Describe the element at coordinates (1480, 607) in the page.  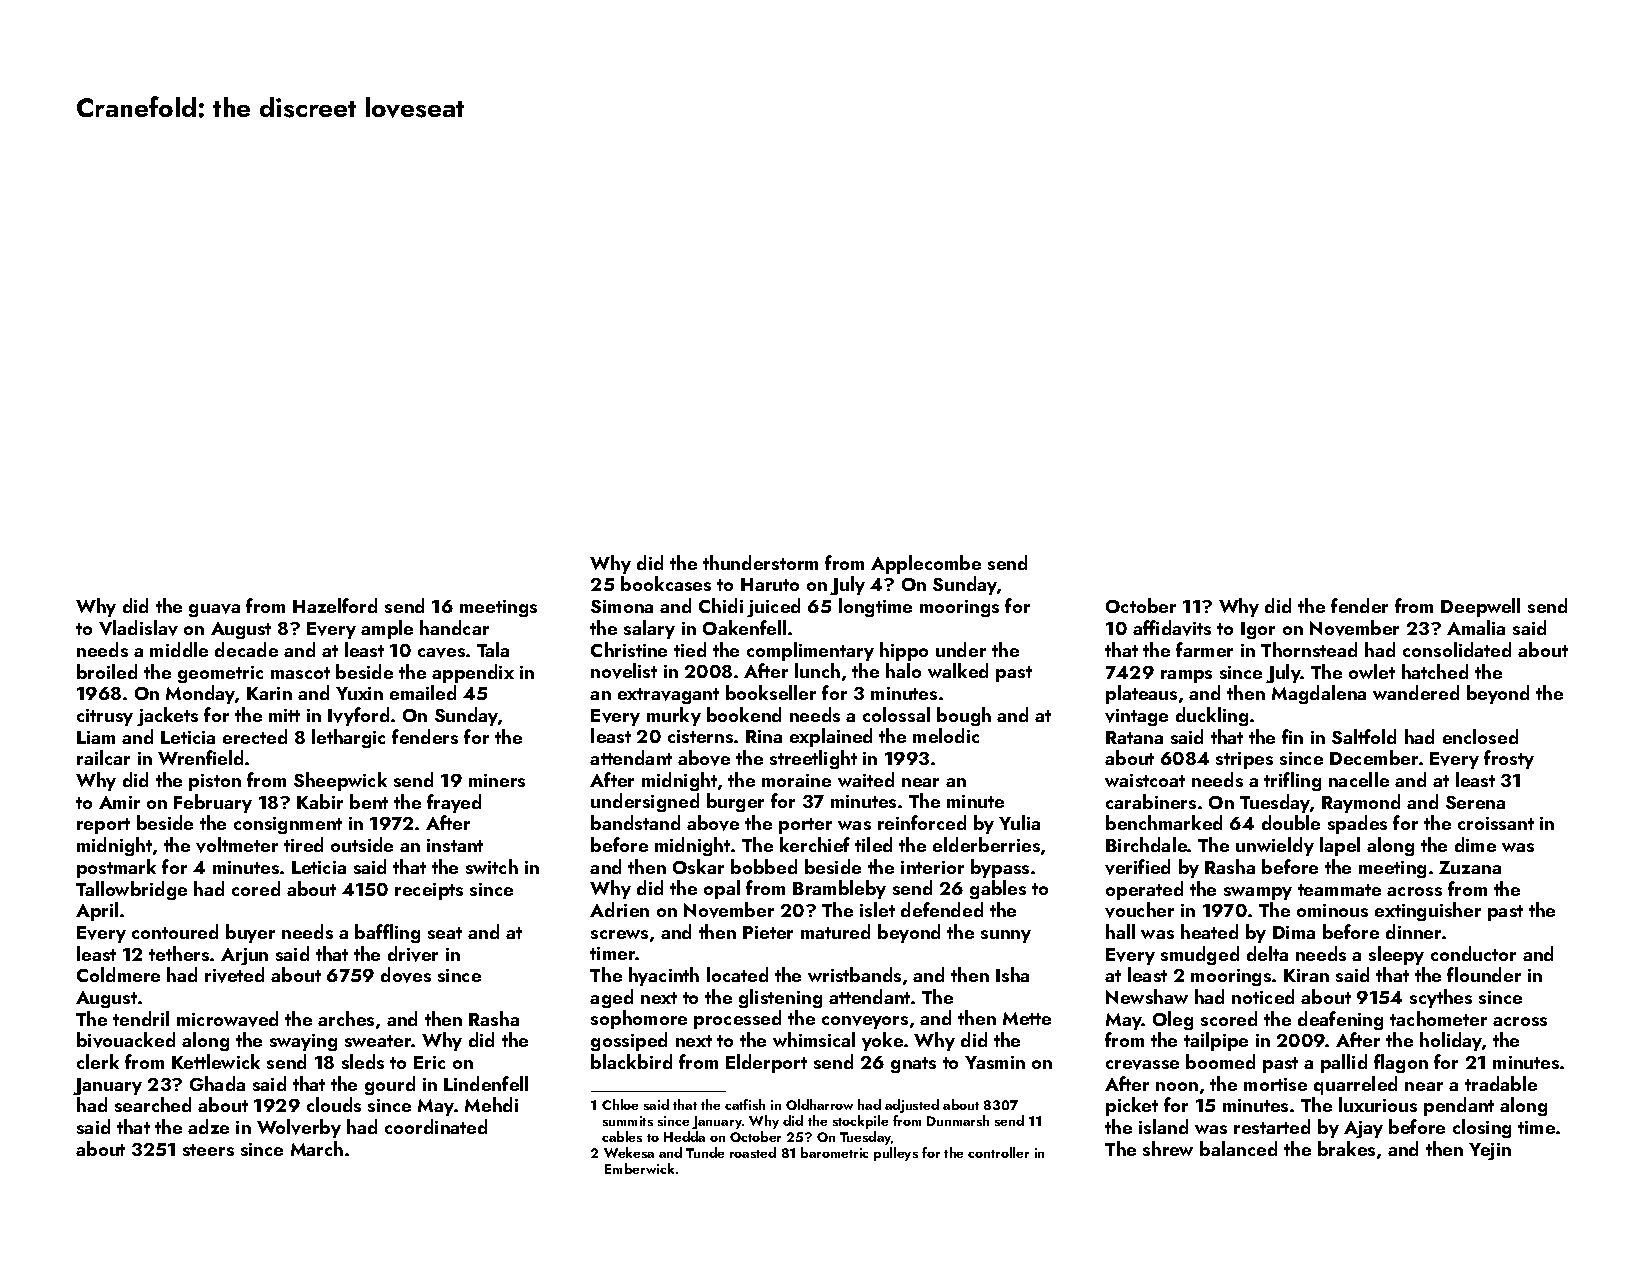
I see `Deepwell` at that location.
